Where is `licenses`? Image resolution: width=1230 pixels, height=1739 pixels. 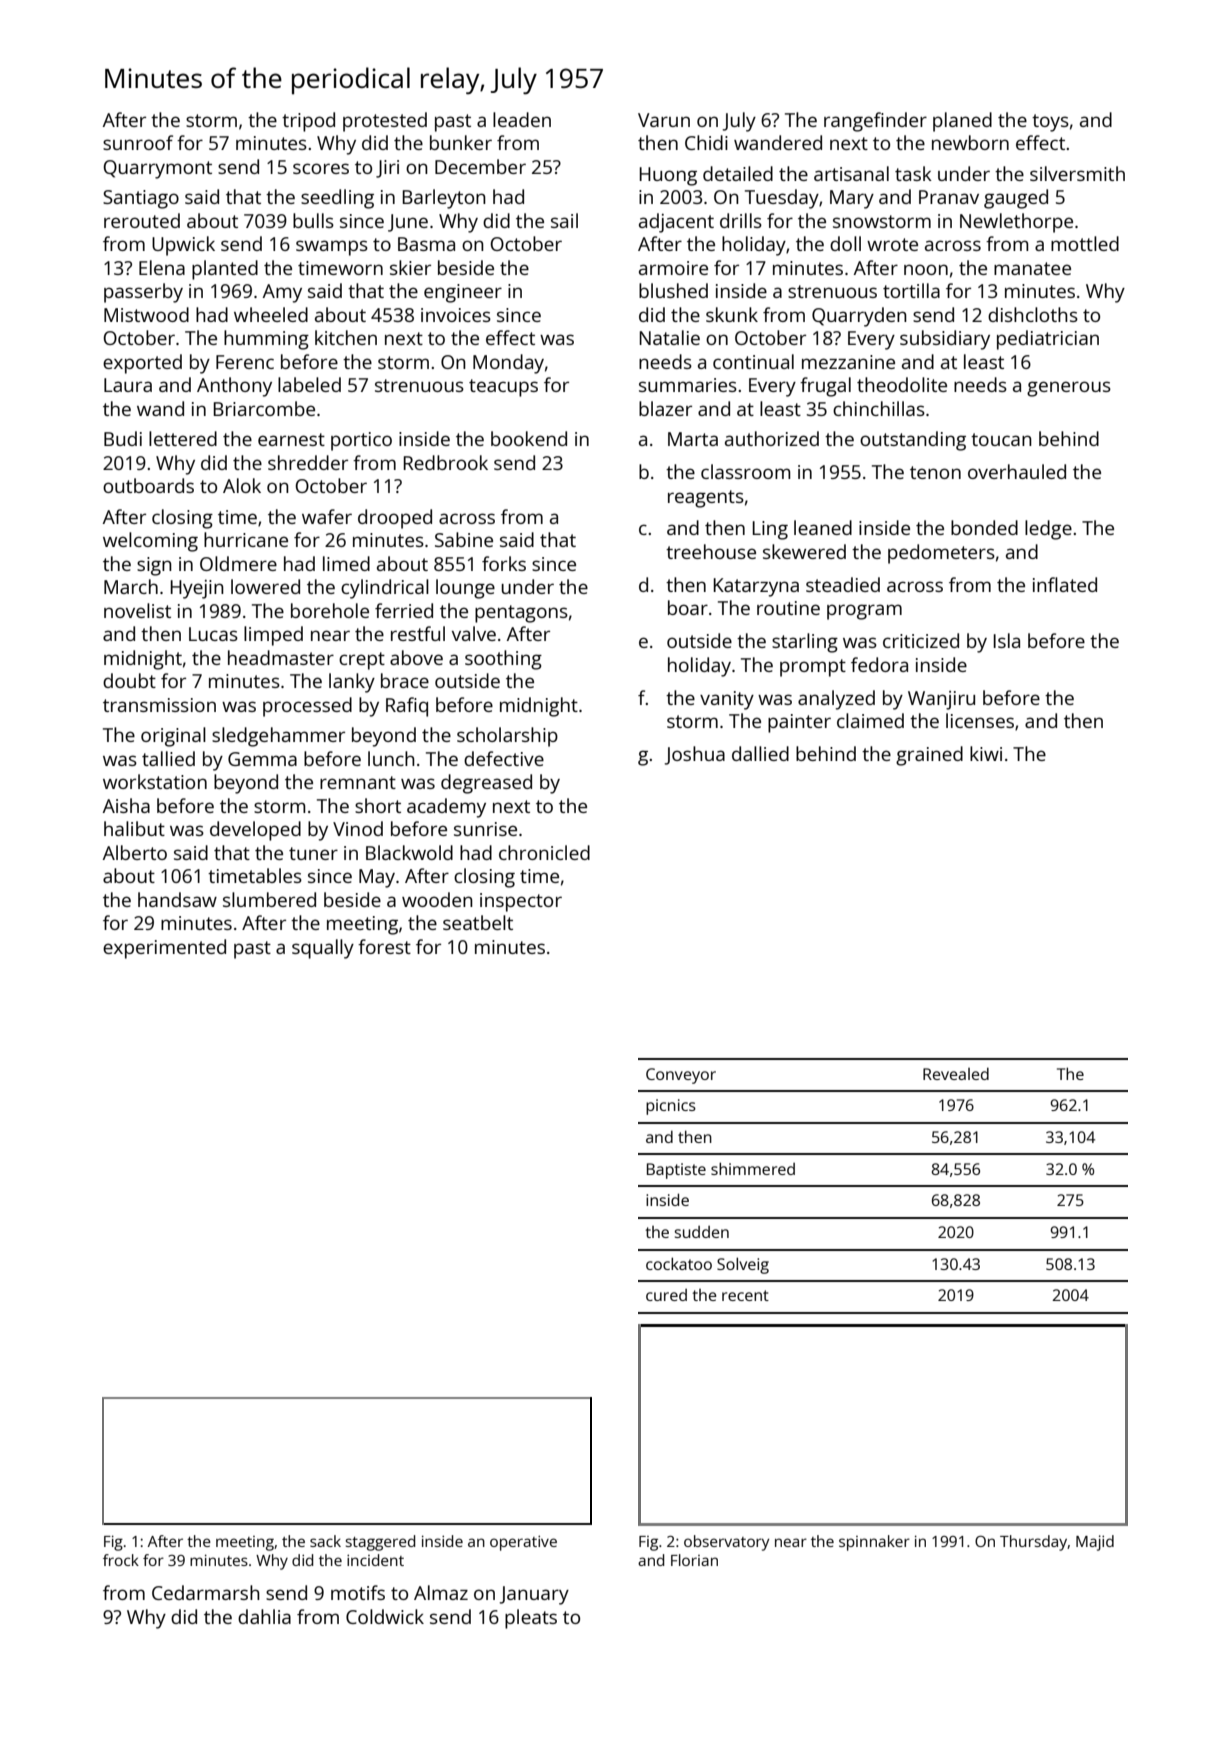
licenses is located at coordinates (980, 720).
